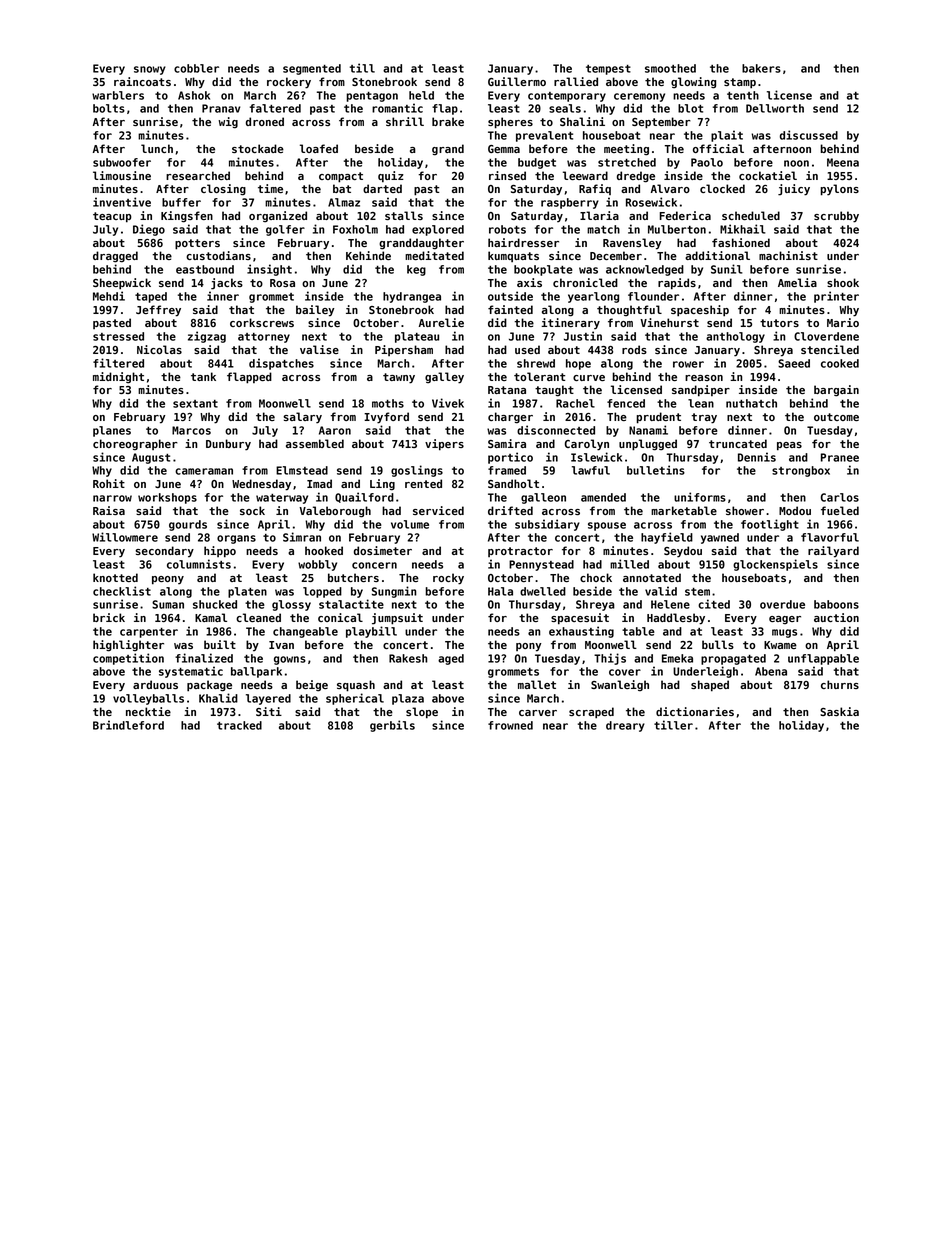 This screenshot has height=1233, width=952. What do you see at coordinates (695, 711) in the screenshot?
I see `dictionaries` at bounding box center [695, 711].
